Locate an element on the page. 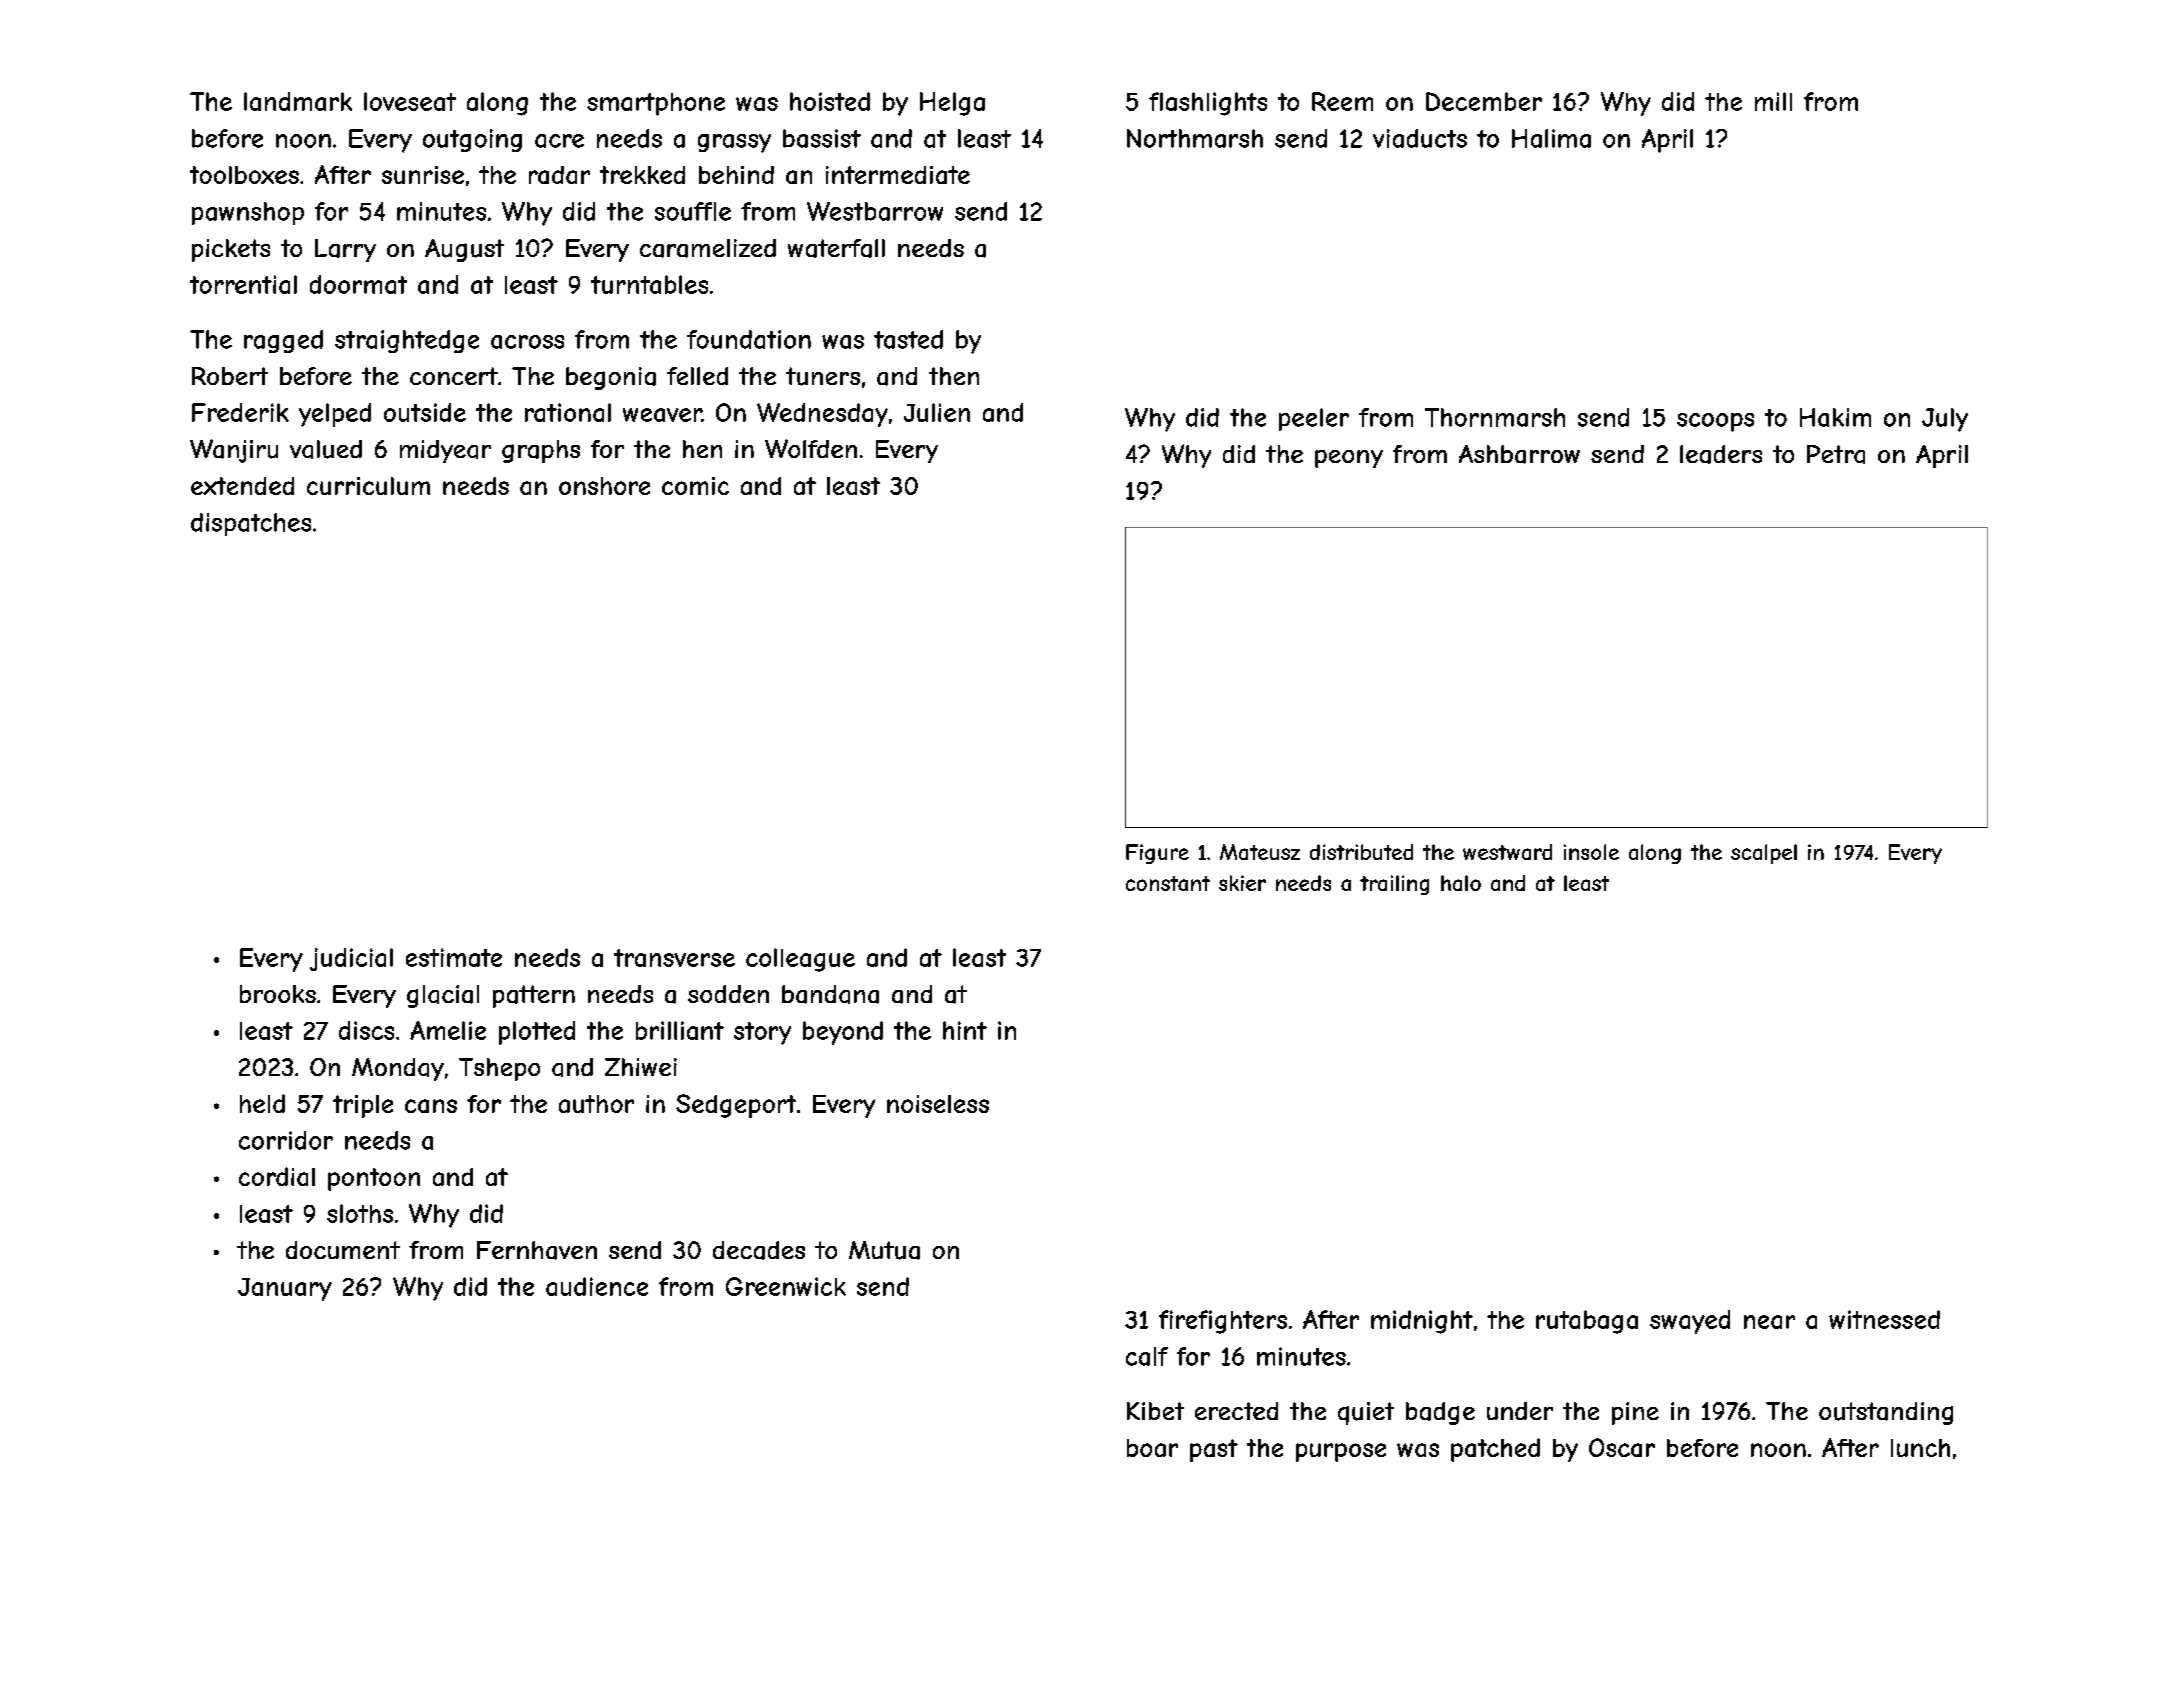 The height and width of the page is (1683, 2178). graphs is located at coordinates (541, 451).
